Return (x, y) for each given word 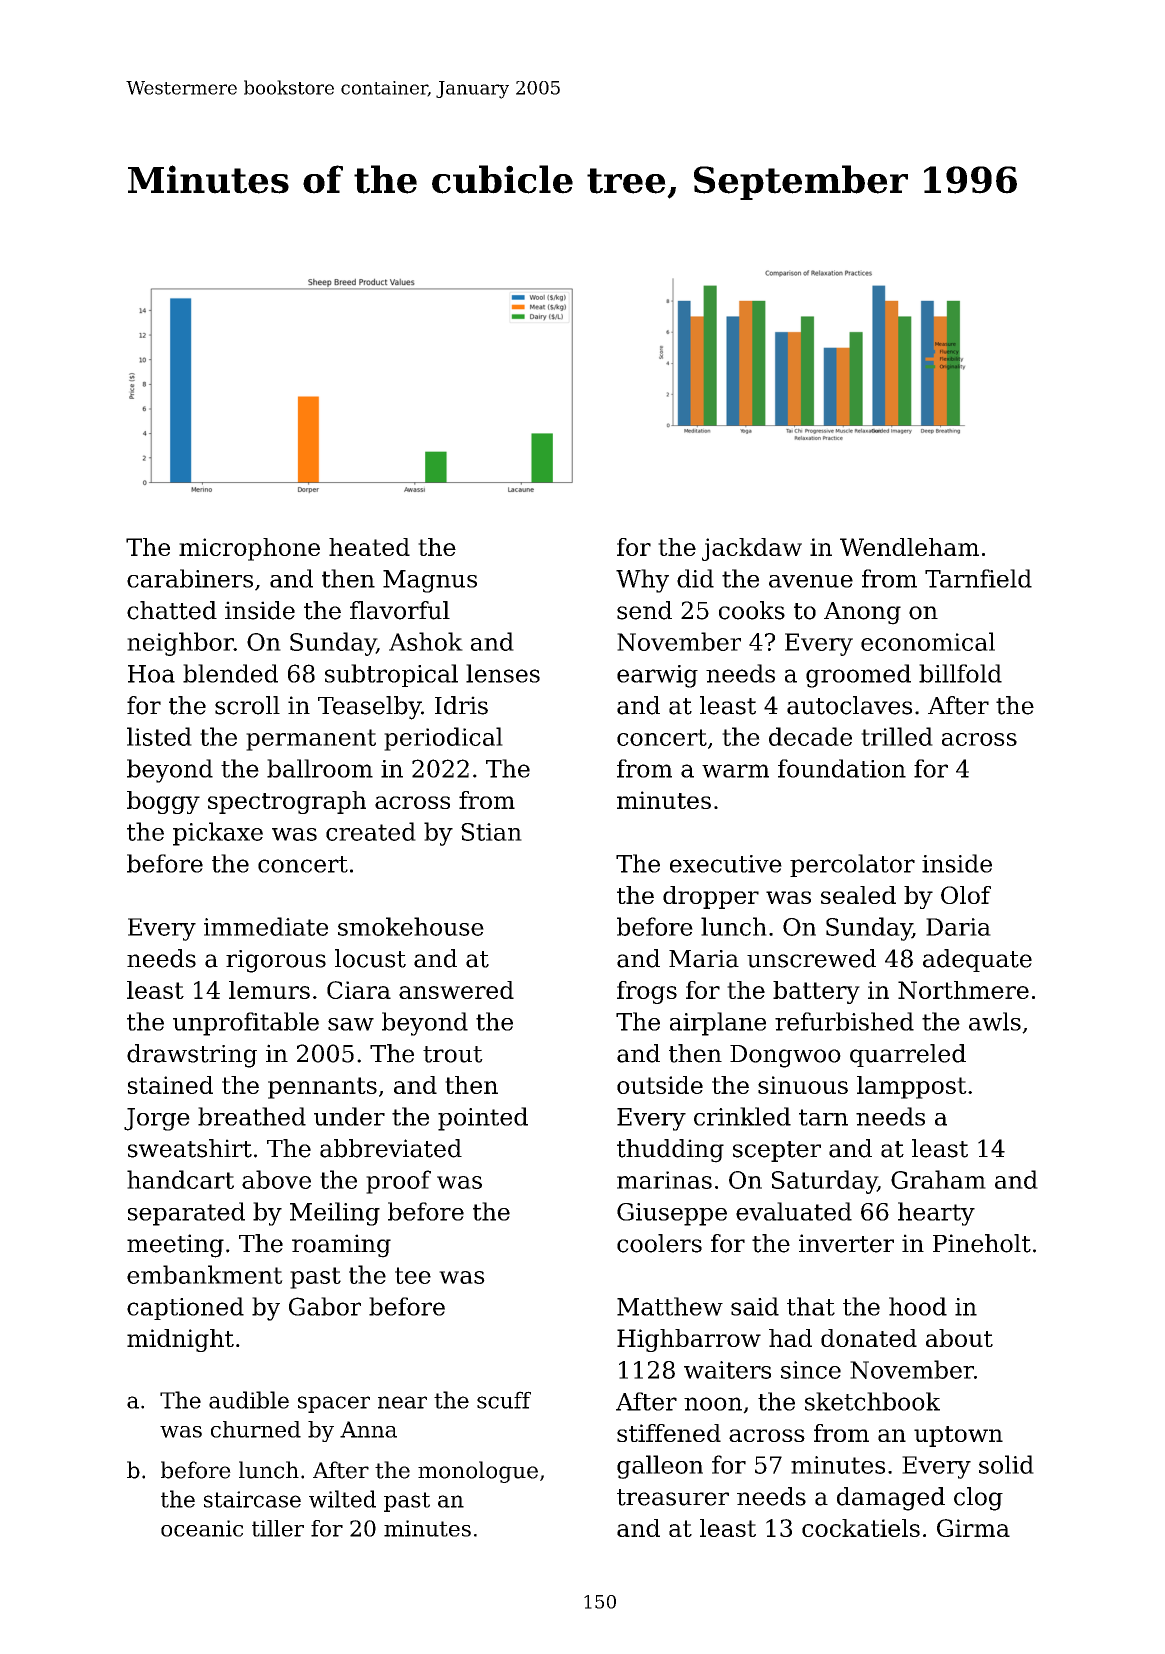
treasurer (673, 1497)
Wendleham (909, 547)
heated (369, 547)
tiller (278, 1528)
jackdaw (752, 549)
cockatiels (861, 1528)
